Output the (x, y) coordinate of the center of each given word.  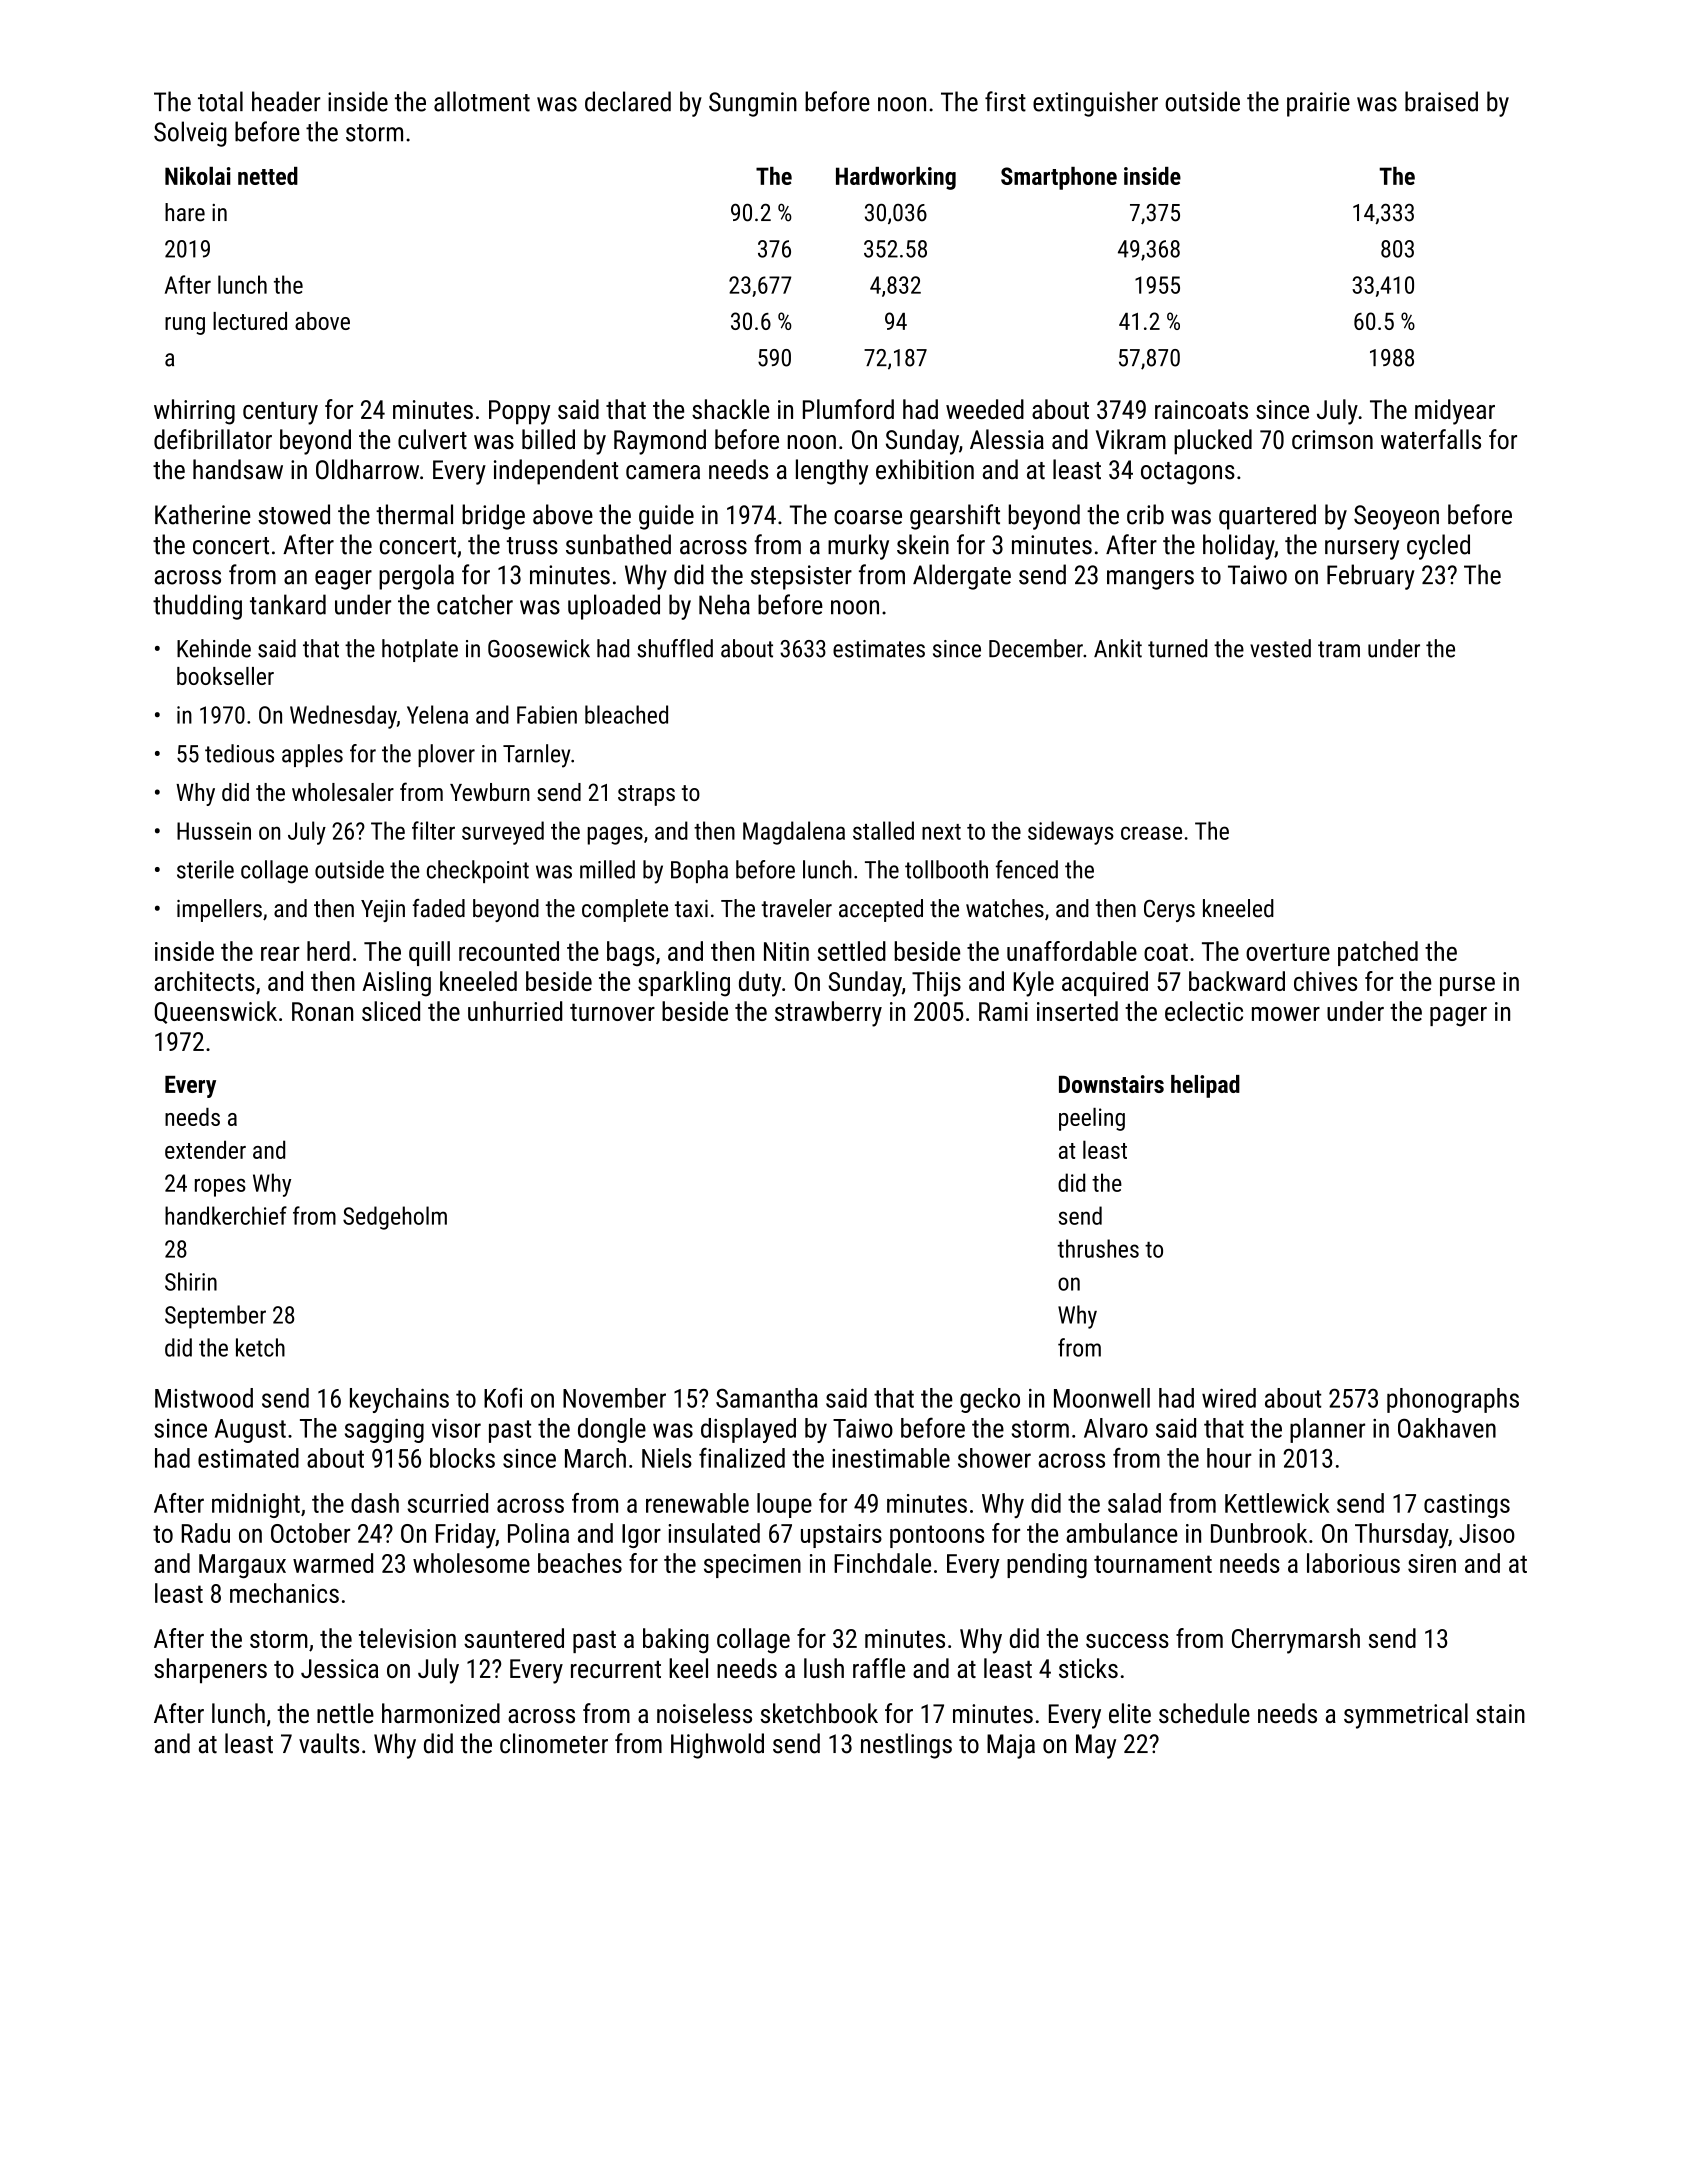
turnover (612, 1012)
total (220, 101)
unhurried (515, 1011)
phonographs (1453, 1400)
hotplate (420, 650)
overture (1288, 952)
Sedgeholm (395, 1218)
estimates (879, 649)
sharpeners (210, 1670)
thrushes (1098, 1248)
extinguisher (1095, 104)
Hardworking (896, 178)
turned (1177, 648)
